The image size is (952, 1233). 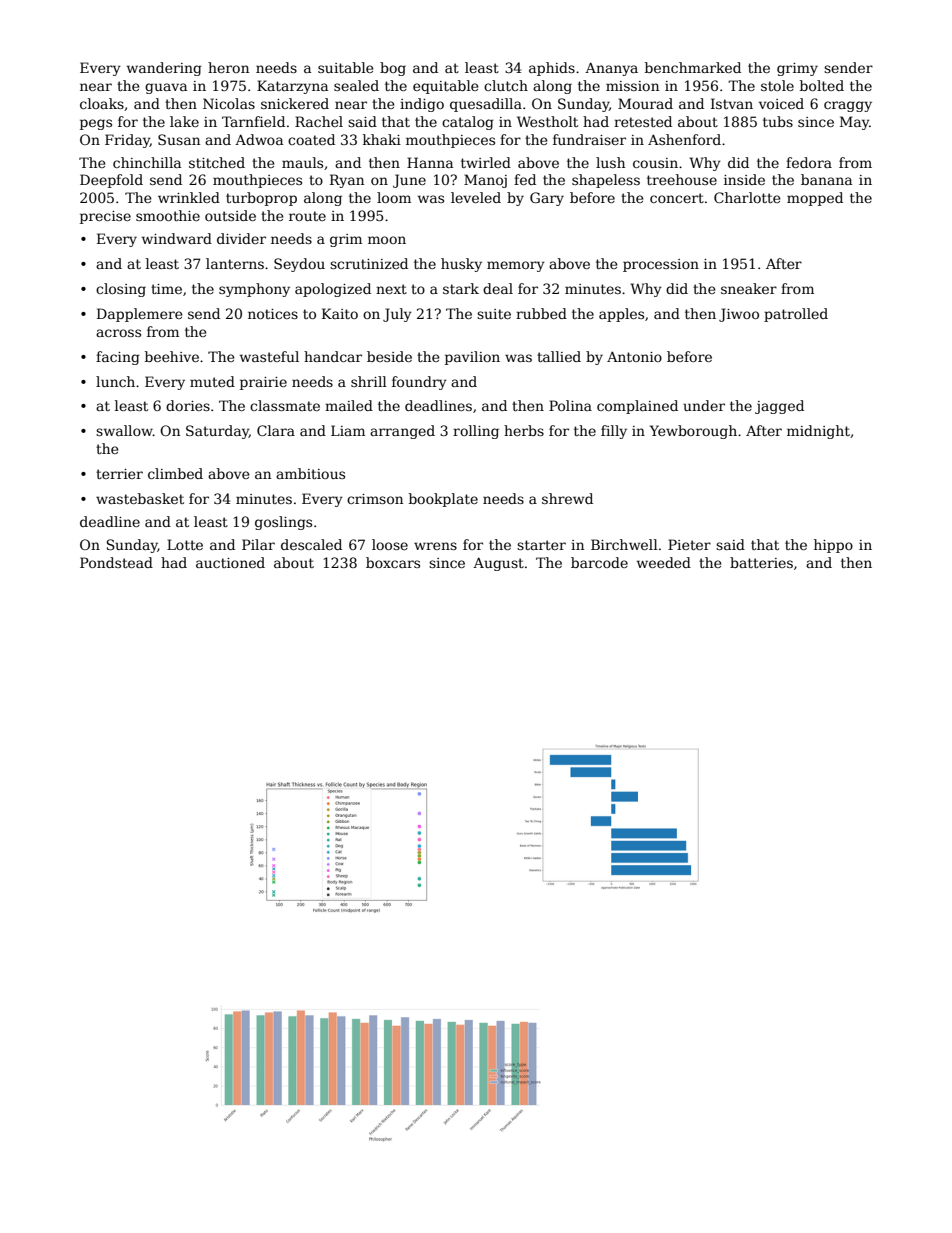 I want to click on rubbed, so click(x=541, y=313).
